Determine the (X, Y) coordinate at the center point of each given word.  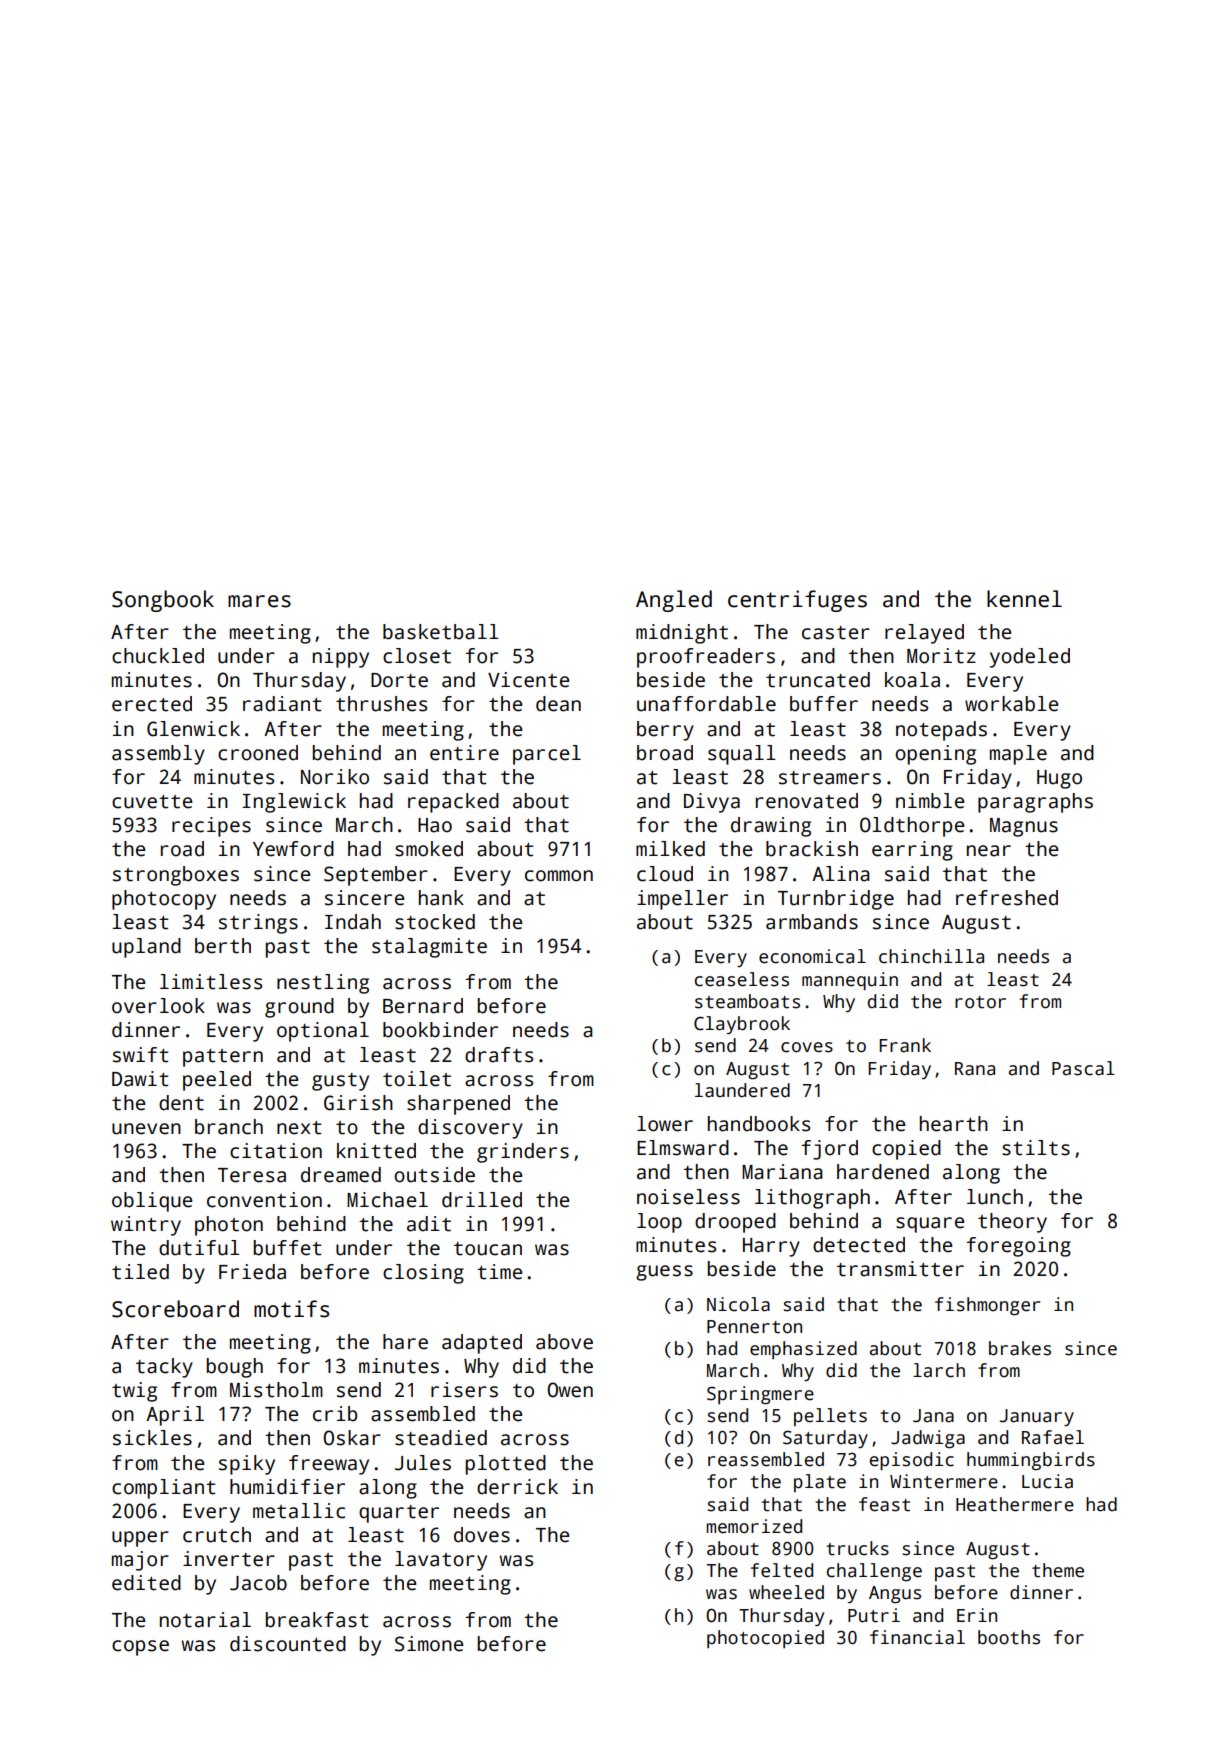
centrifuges (797, 601)
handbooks (759, 1124)
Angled (674, 601)
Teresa (252, 1175)
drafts (499, 1055)
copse (140, 1648)
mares (259, 601)
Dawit (140, 1079)
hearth (954, 1124)
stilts (1036, 1148)
